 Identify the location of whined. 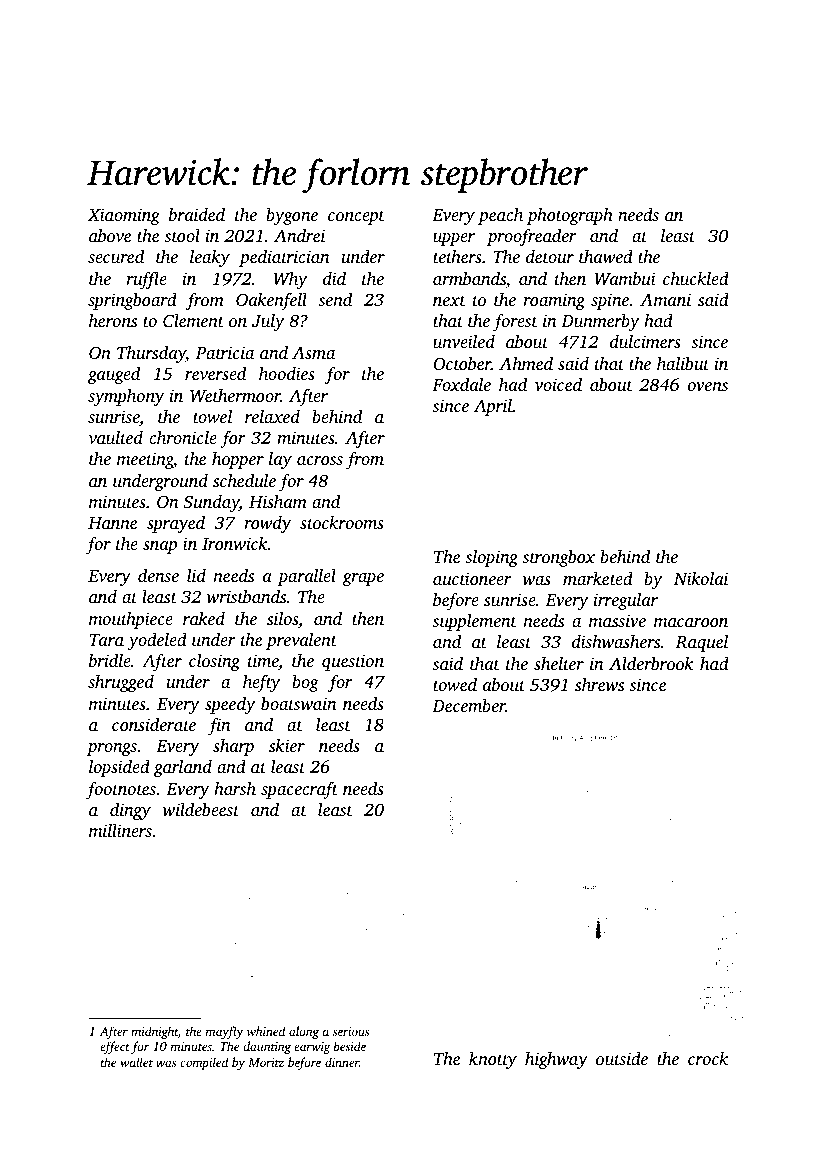
(266, 1031).
